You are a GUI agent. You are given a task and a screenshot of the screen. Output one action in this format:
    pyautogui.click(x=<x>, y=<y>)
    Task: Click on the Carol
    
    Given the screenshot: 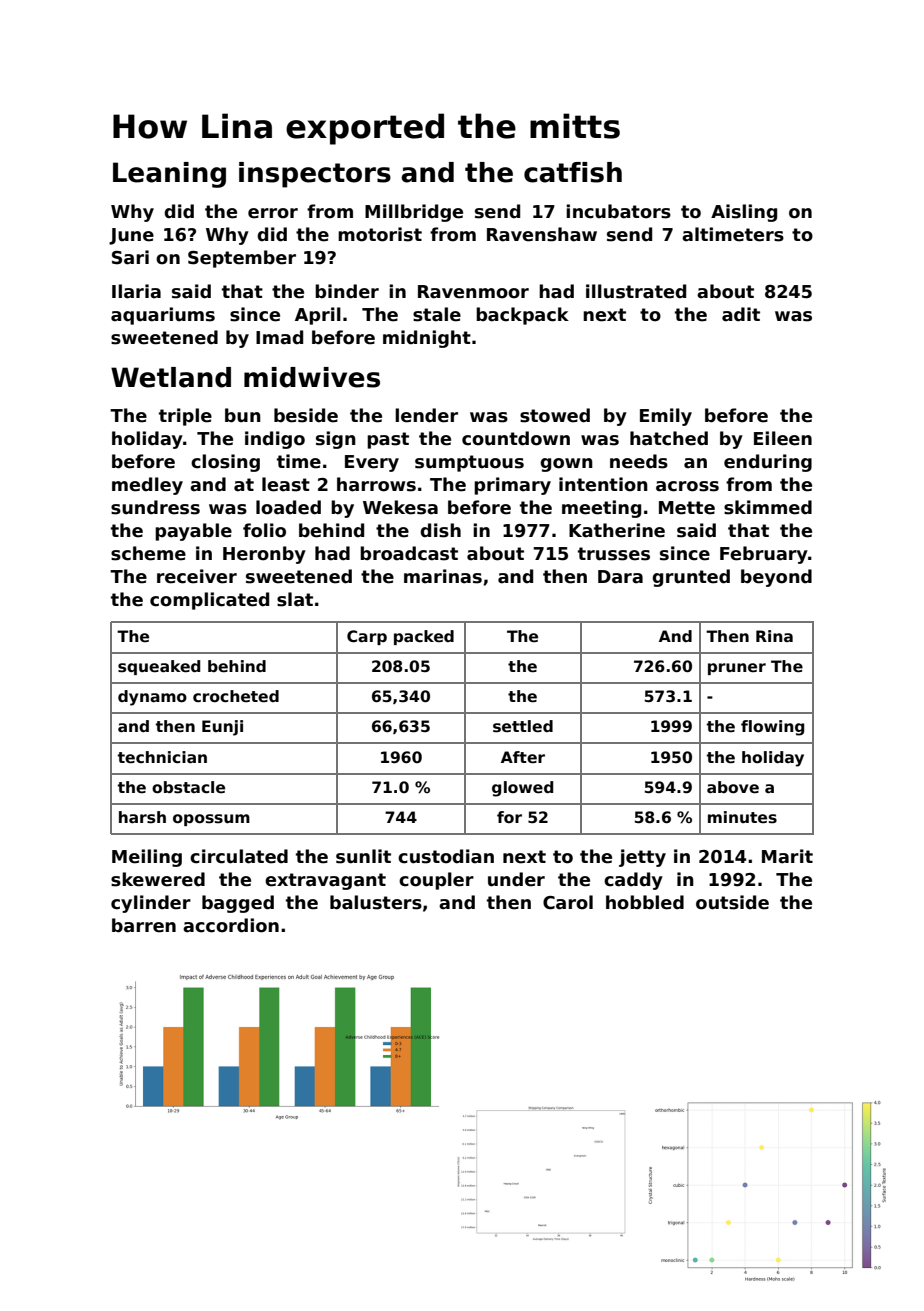 What is the action you would take?
    pyautogui.click(x=568, y=902)
